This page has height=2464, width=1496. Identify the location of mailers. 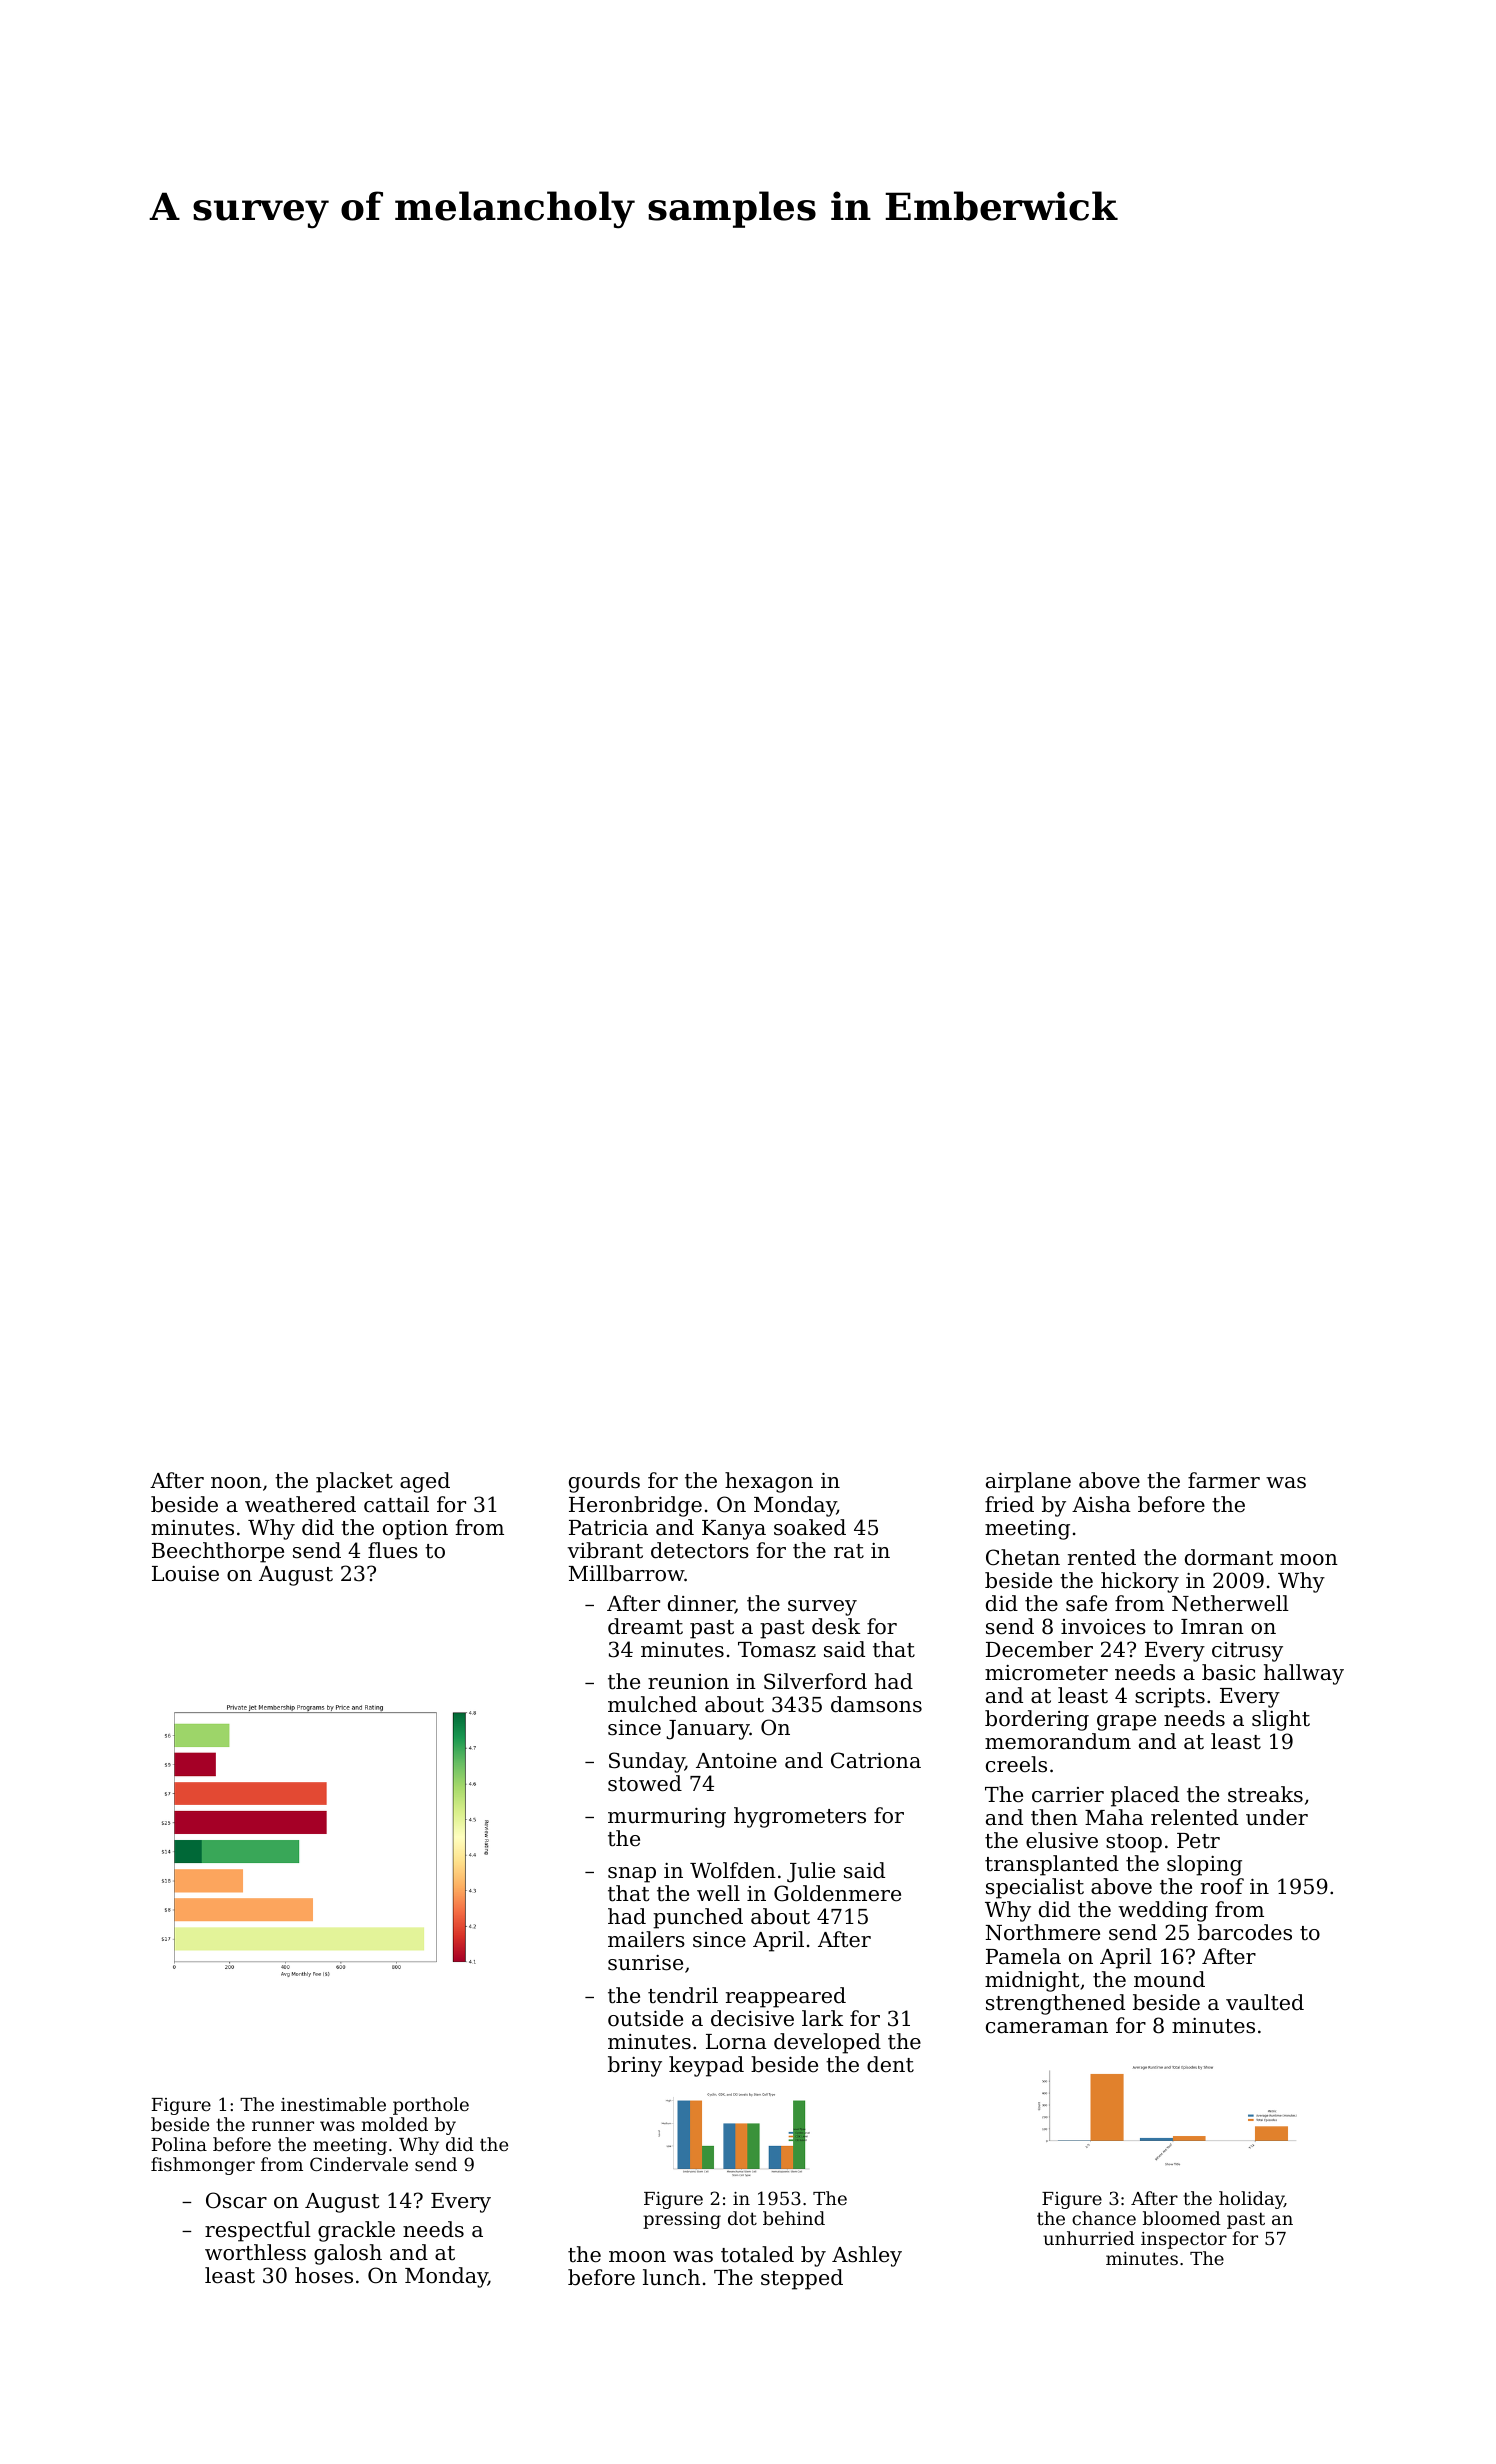
(646, 1939).
